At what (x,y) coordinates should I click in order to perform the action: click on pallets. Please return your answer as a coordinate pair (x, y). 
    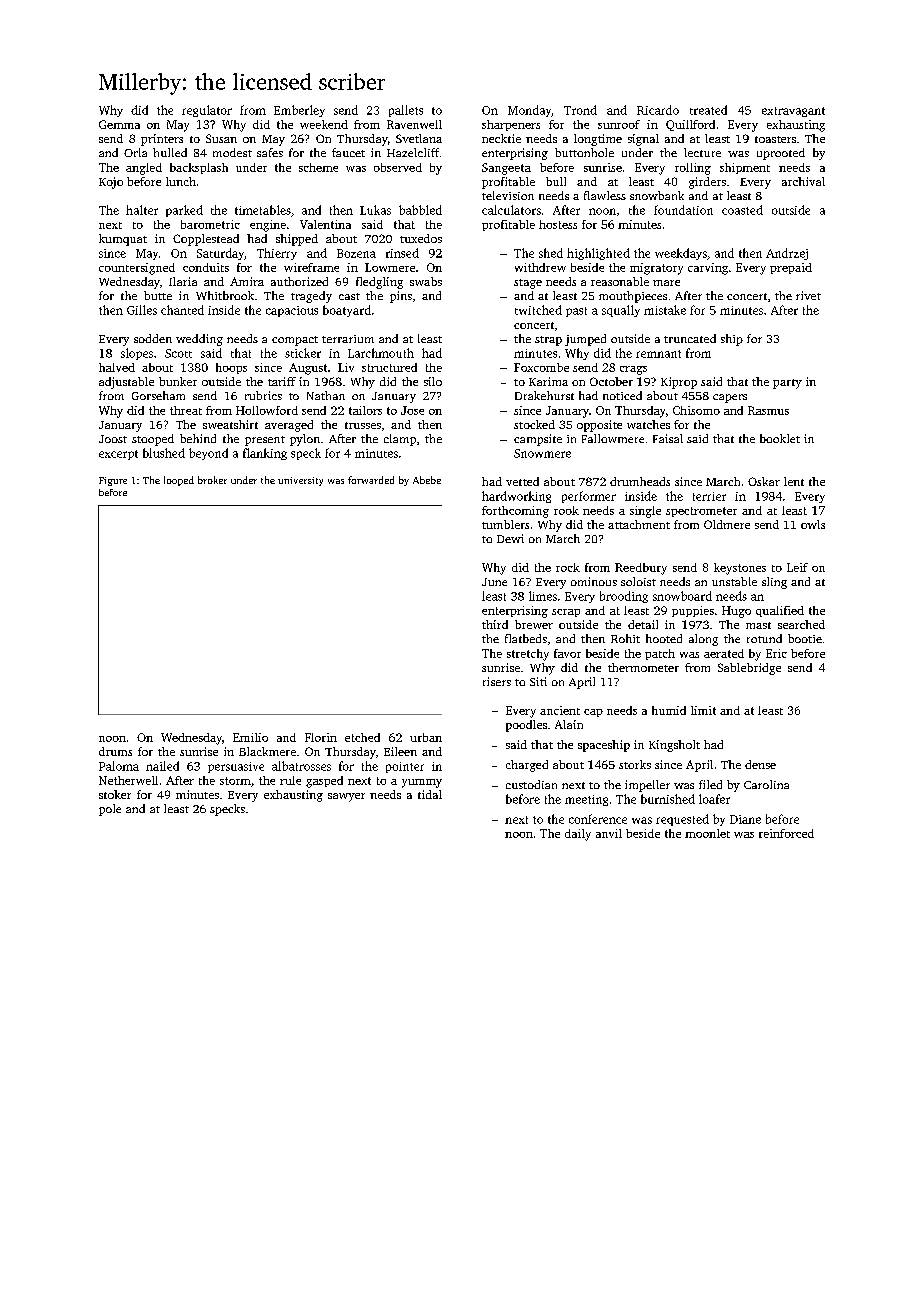
    Looking at the image, I should click on (406, 111).
